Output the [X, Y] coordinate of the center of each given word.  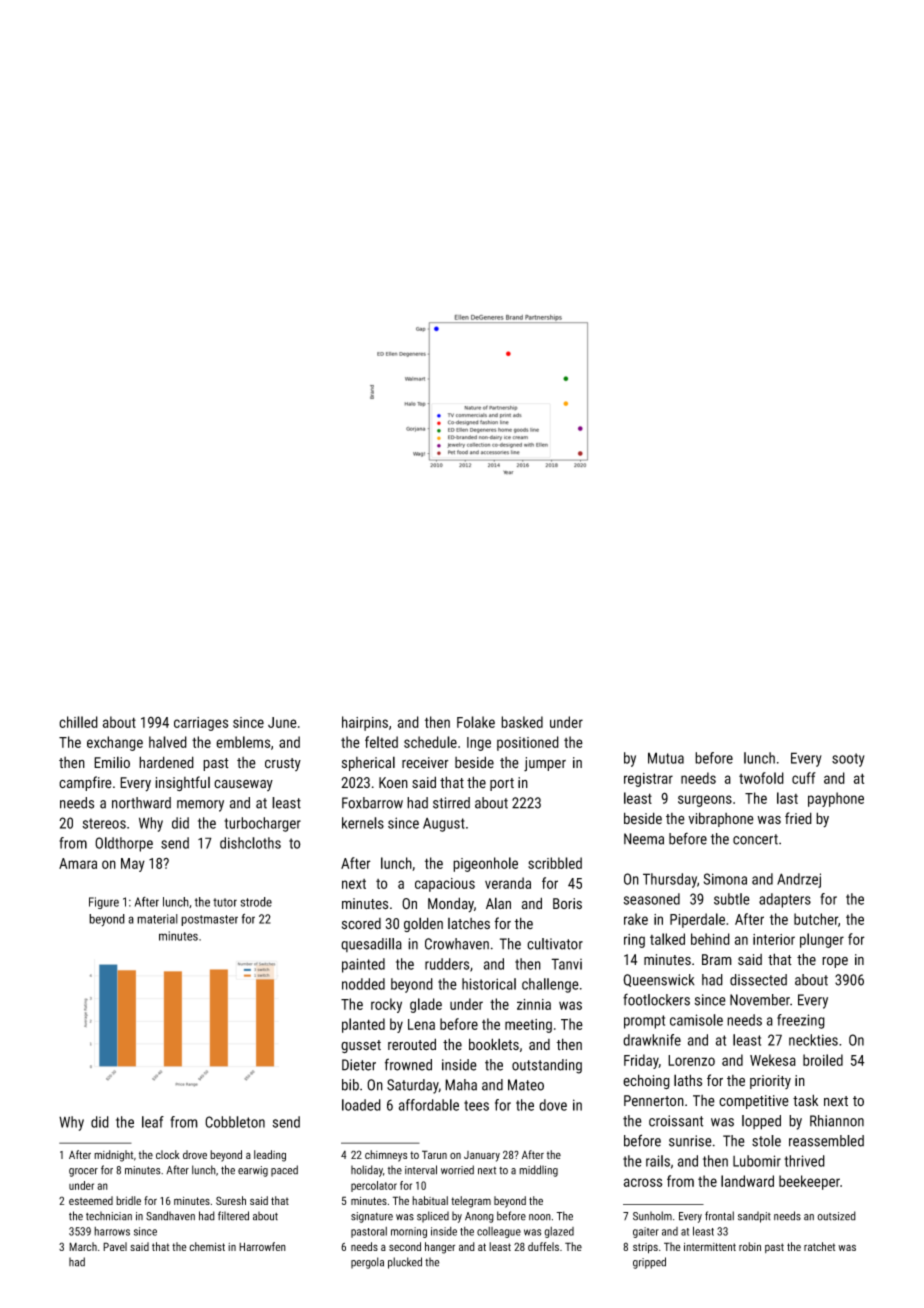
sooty [848, 760]
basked [522, 722]
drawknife [652, 1040]
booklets [494, 1044]
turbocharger [262, 824]
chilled [78, 722]
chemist [207, 1246]
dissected [758, 980]
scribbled [555, 863]
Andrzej [799, 880]
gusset [361, 1046]
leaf [153, 1122]
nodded [363, 984]
